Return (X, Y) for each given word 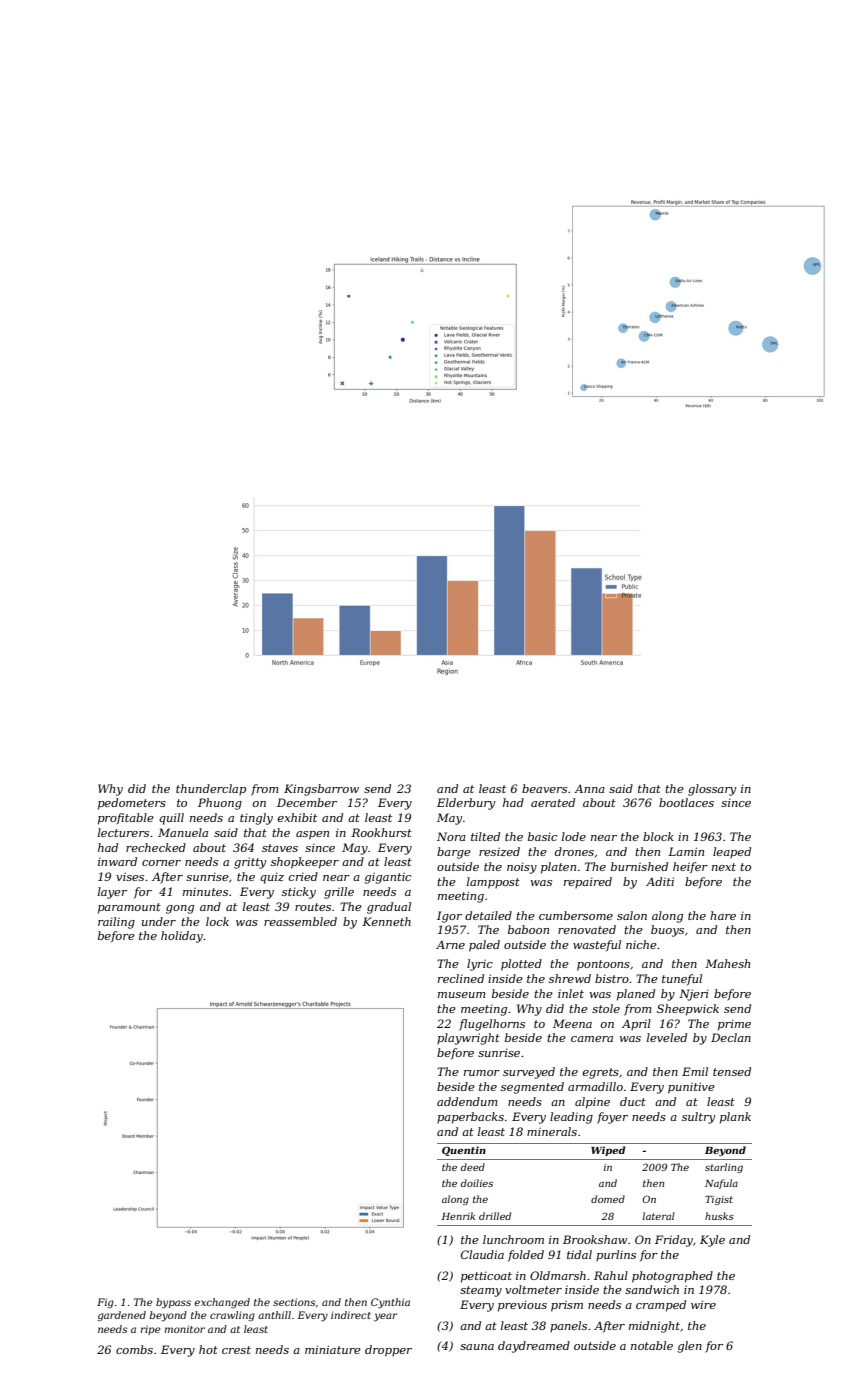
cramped (661, 1306)
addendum (467, 1101)
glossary (712, 790)
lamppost (493, 883)
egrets (601, 1073)
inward (117, 861)
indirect (351, 1315)
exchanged (222, 1303)
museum (462, 995)
